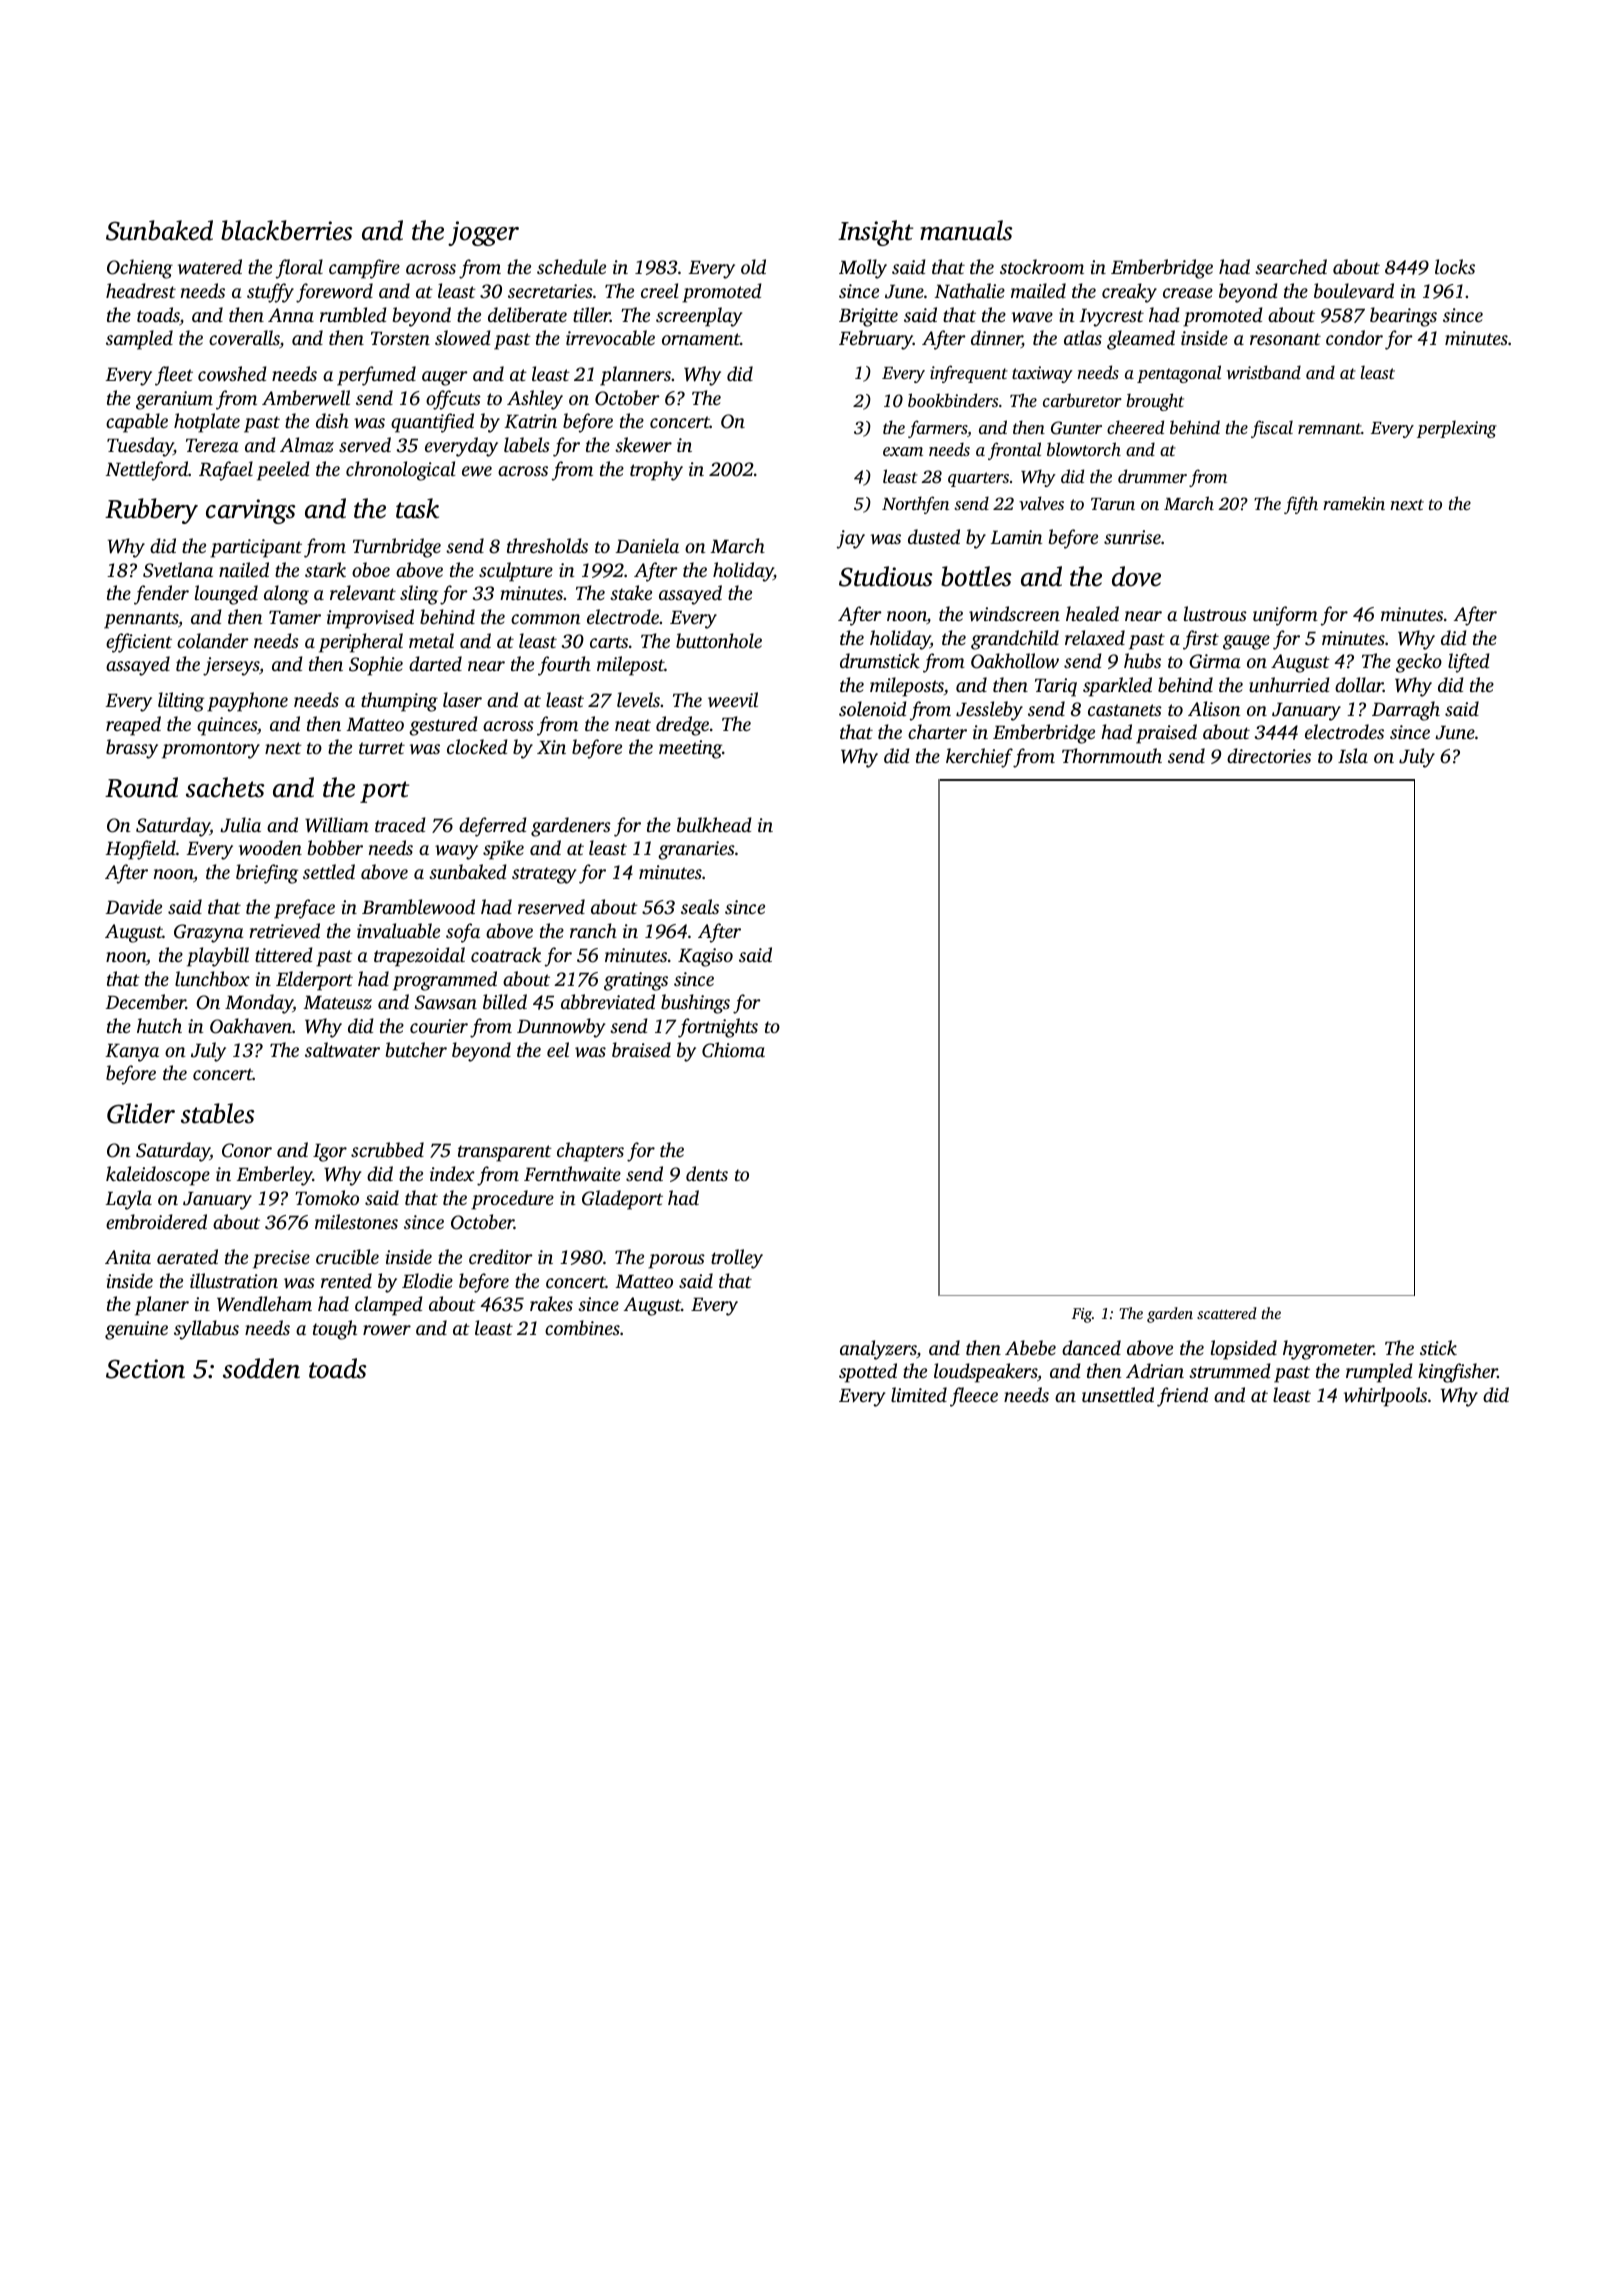 The width and height of the document is (1620, 2292). Describe the element at coordinates (137, 423) in the document. I see `capable` at that location.
